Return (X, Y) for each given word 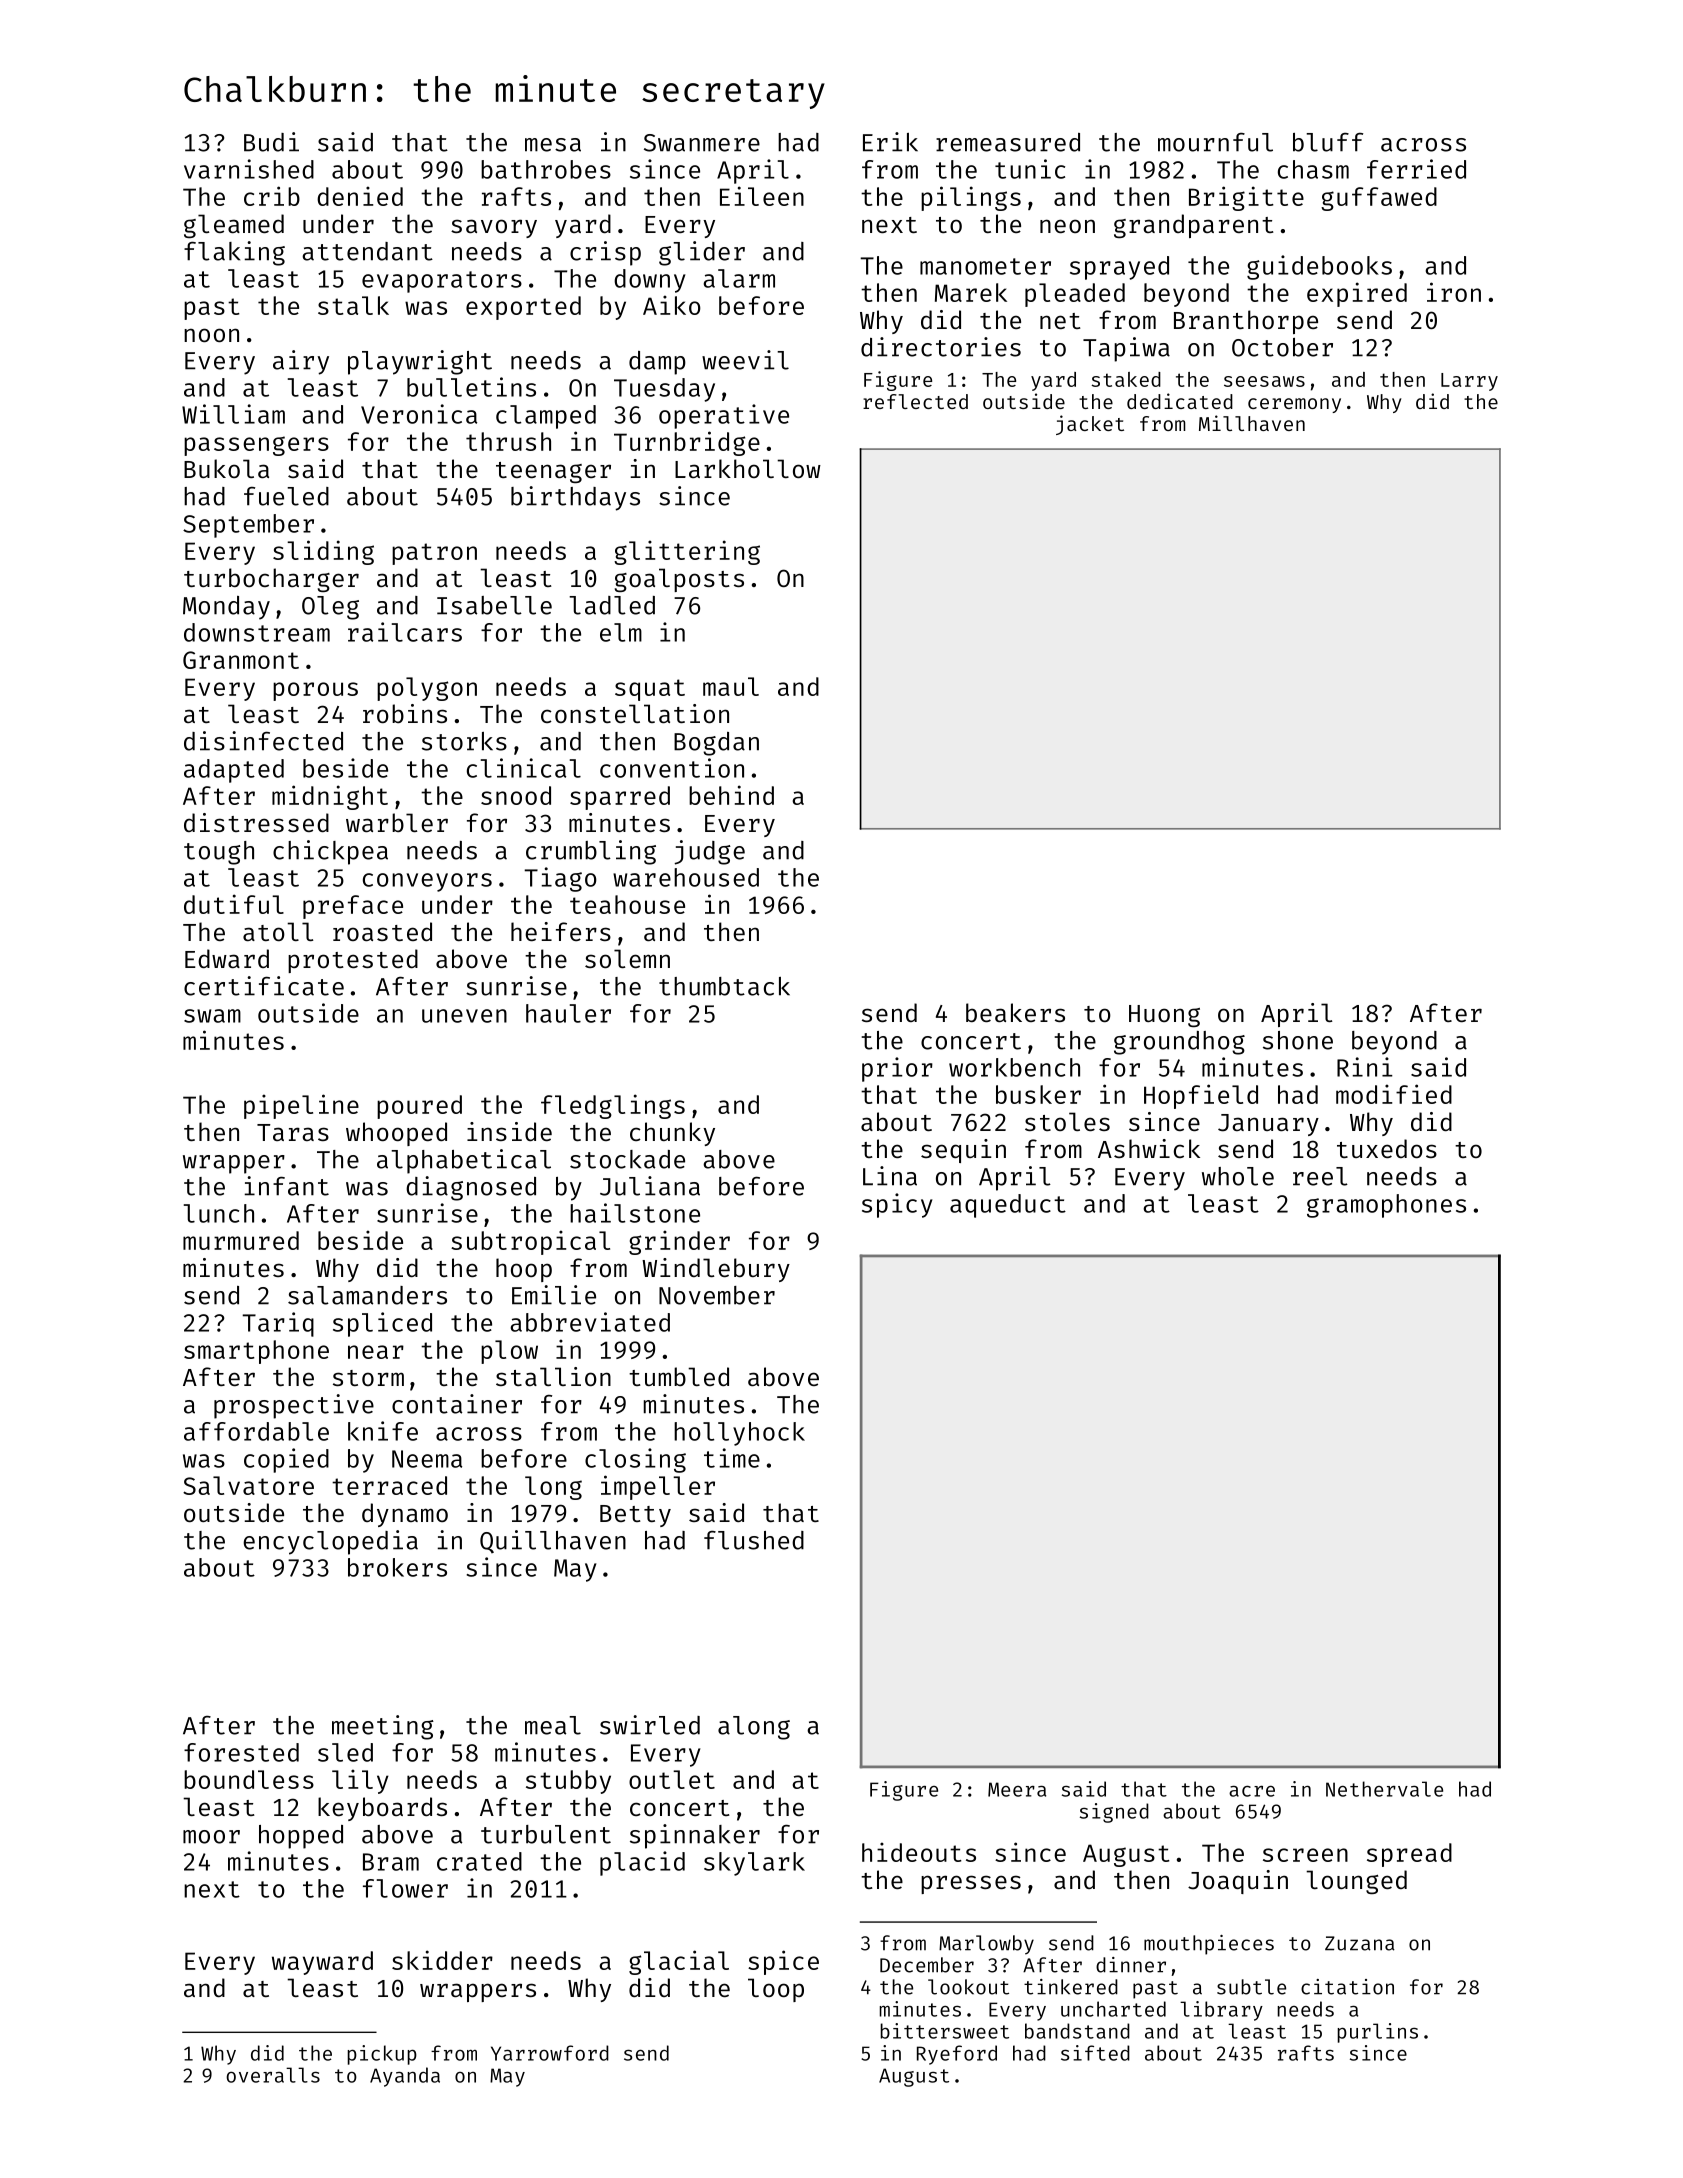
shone (1298, 1040)
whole (1238, 1176)
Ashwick (1149, 1148)
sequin (963, 1151)
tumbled (679, 1376)
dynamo (405, 1515)
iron (1454, 292)
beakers (1015, 1012)
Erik (890, 142)
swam (212, 1016)
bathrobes (546, 169)
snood (516, 795)
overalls (273, 2075)
